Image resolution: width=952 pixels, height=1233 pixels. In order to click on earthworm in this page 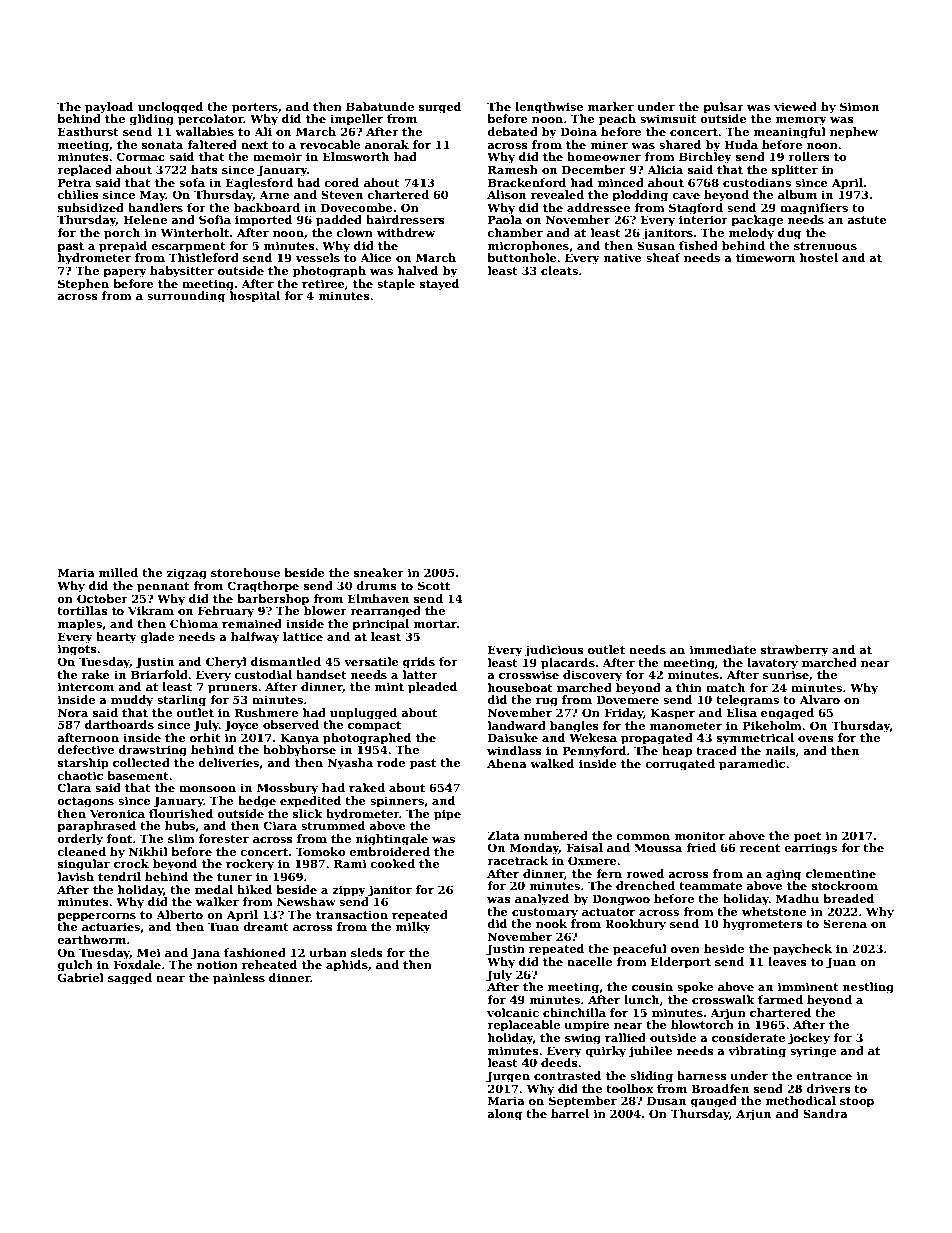, I will do `click(91, 939)`.
